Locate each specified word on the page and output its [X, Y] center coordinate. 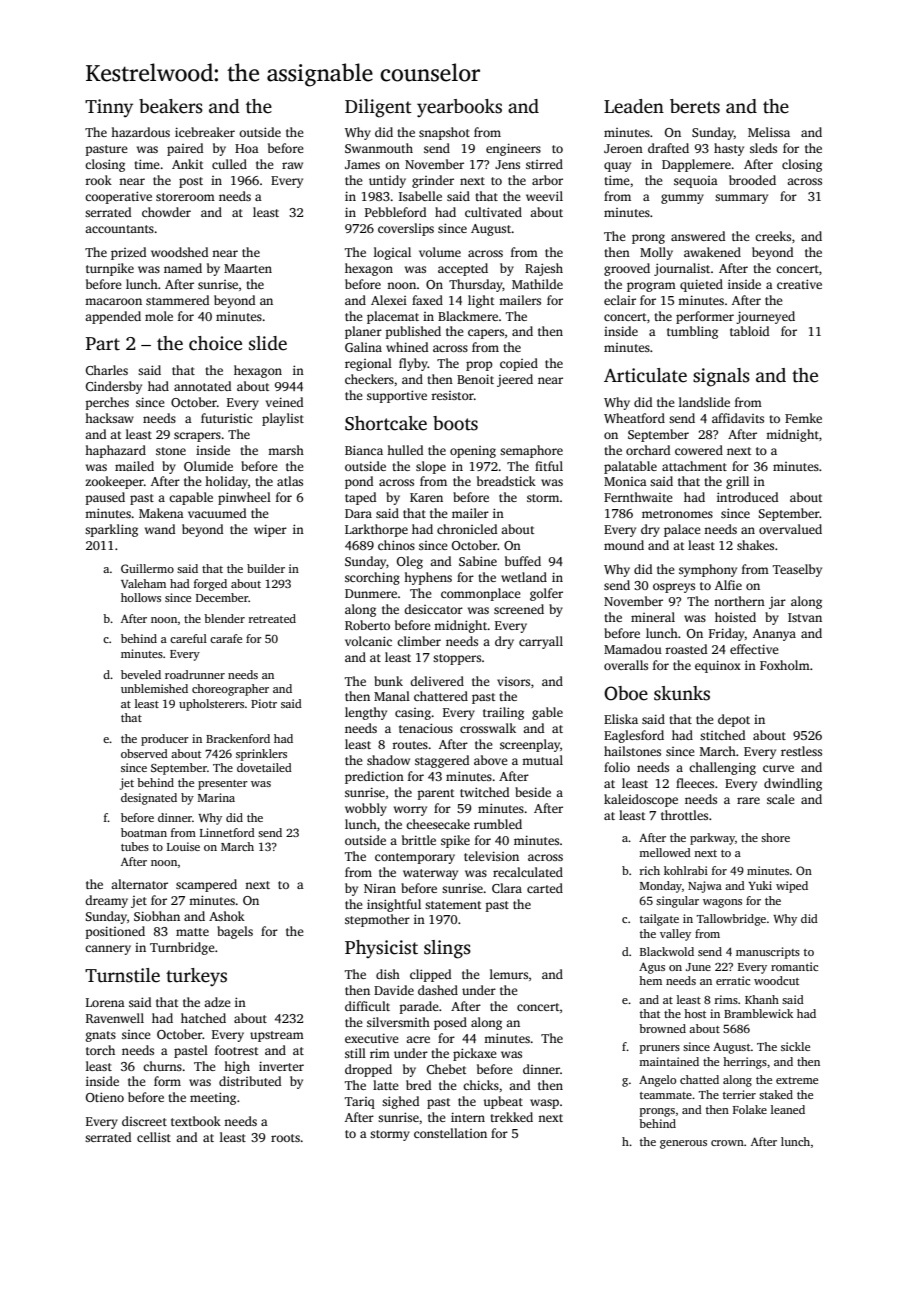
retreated [272, 618]
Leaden [634, 106]
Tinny [109, 108]
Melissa [769, 132]
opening [473, 452]
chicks [481, 1085]
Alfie [728, 585]
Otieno [105, 1097]
